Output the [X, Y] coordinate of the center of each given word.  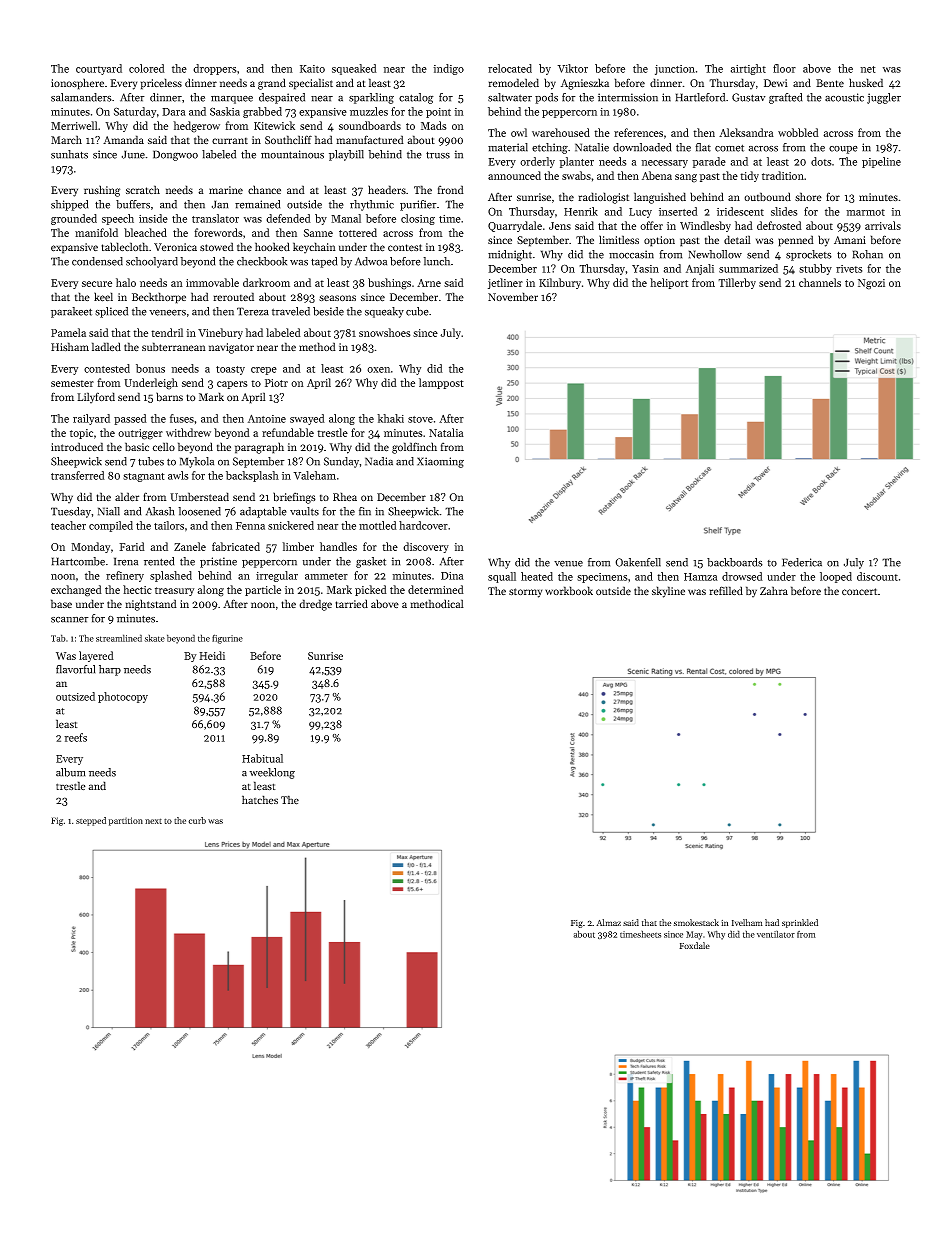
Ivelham [747, 922]
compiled [111, 526]
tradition [783, 175]
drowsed [742, 576]
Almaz [608, 922]
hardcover [423, 525]
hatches [260, 799]
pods [546, 98]
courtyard [99, 69]
